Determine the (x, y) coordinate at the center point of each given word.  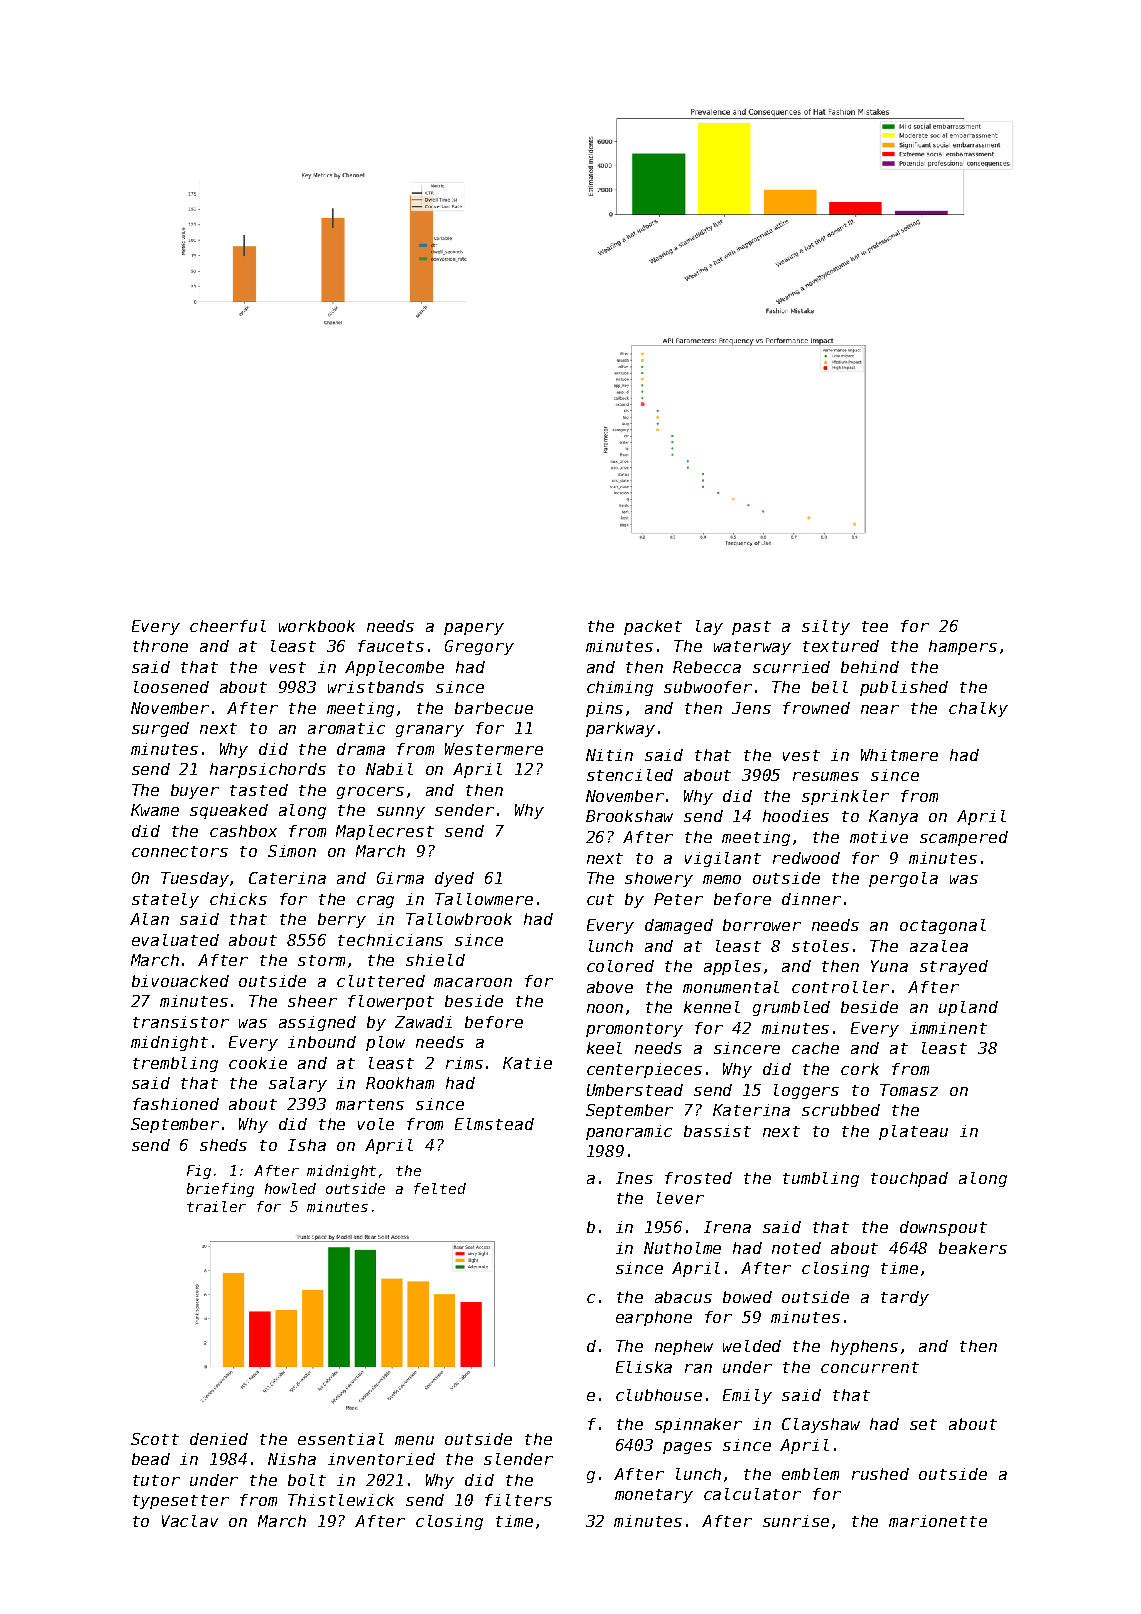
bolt (307, 1480)
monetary (654, 1496)
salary (298, 1084)
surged (160, 729)
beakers (973, 1248)
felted (440, 1188)
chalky (978, 709)
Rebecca (707, 667)
